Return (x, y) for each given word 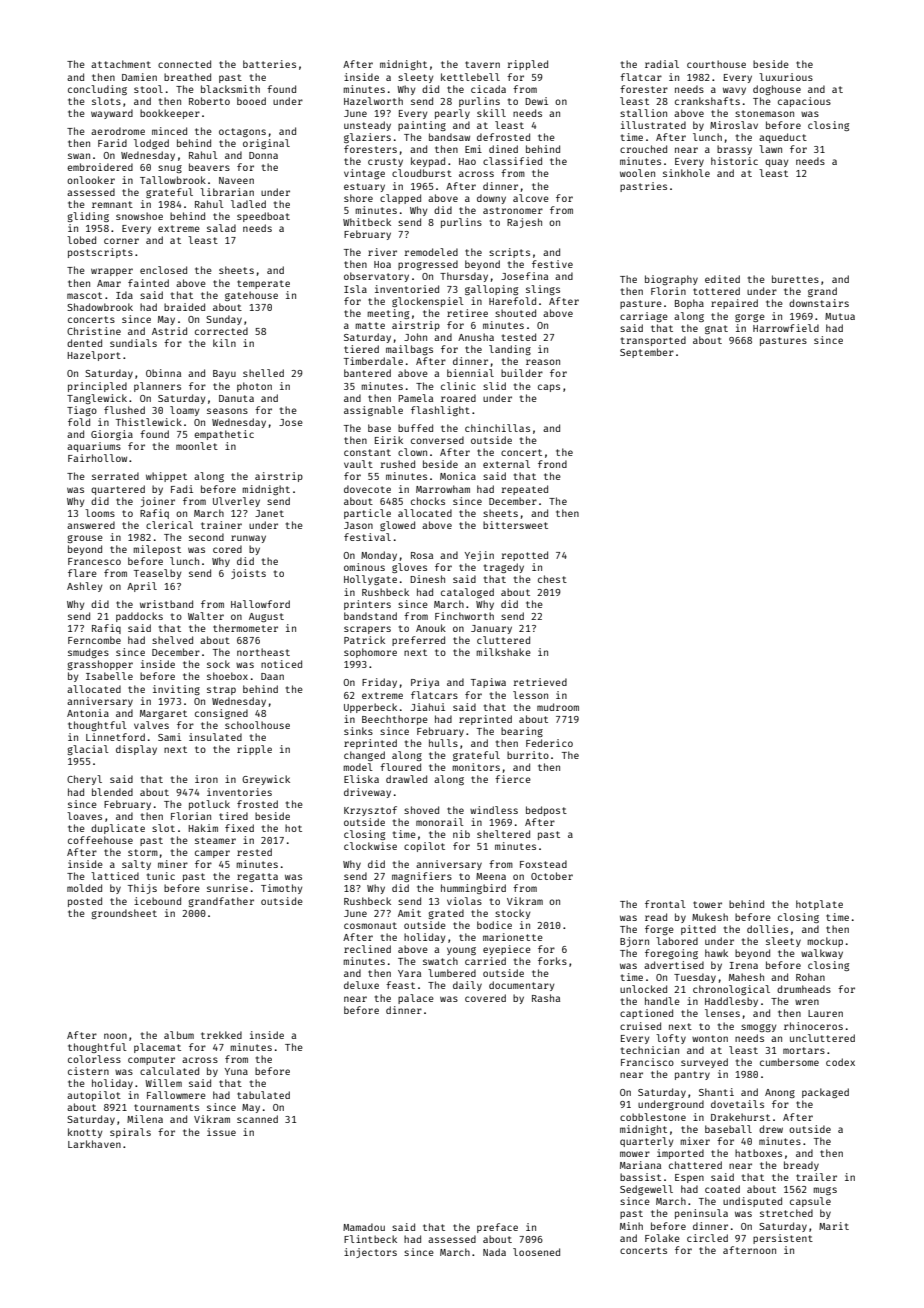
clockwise (370, 846)
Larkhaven (94, 1144)
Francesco (94, 561)
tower (707, 904)
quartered (118, 490)
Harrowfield (786, 328)
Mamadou (364, 1227)
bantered (367, 373)
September (647, 353)
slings (543, 290)
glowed (397, 526)
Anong (780, 1093)
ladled (248, 204)
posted (85, 902)
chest (552, 579)
